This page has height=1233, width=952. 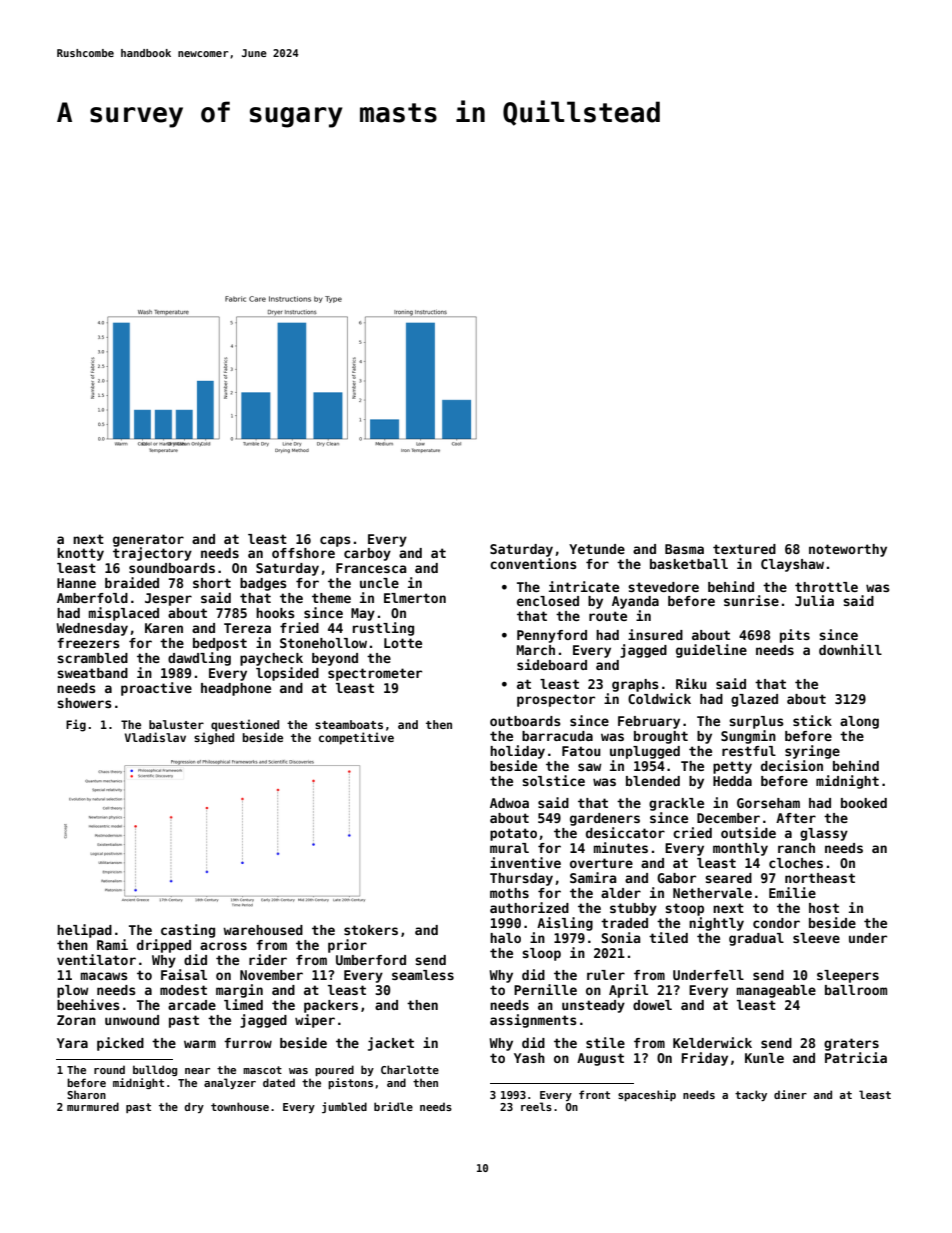 I want to click on insured, so click(x=655, y=634).
